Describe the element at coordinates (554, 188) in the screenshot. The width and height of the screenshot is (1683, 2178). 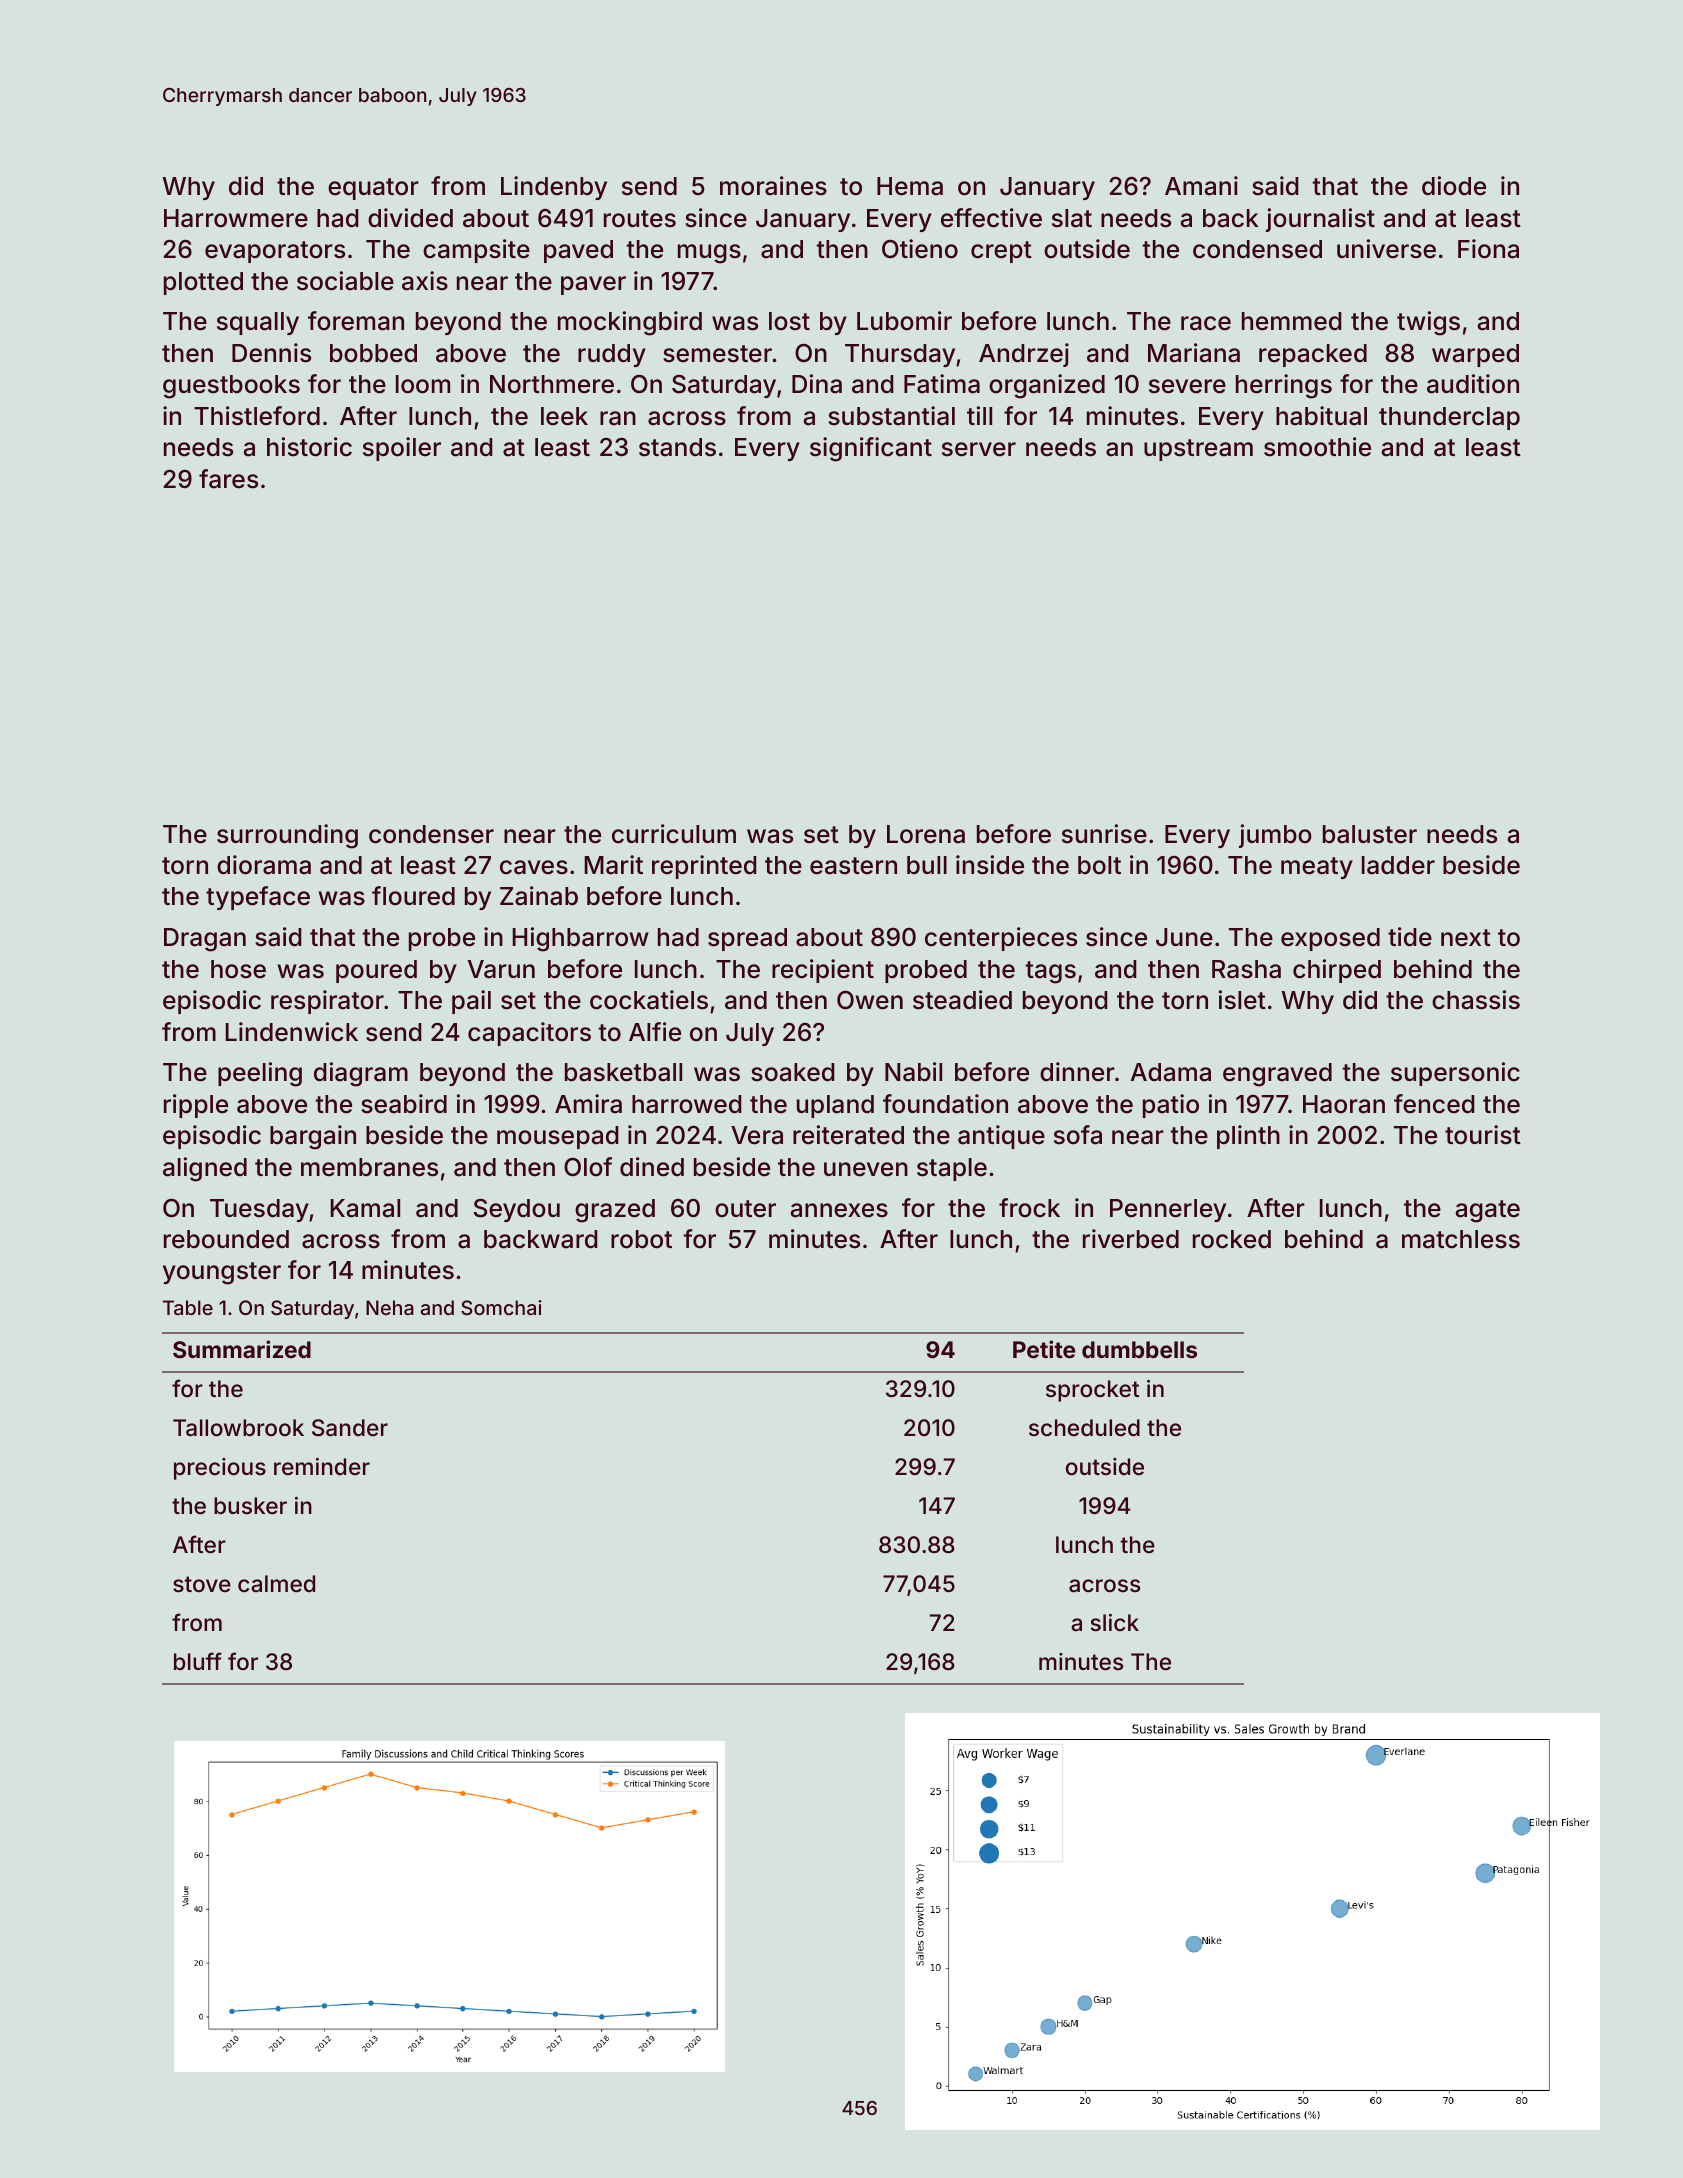
I see `Lindenby` at that location.
